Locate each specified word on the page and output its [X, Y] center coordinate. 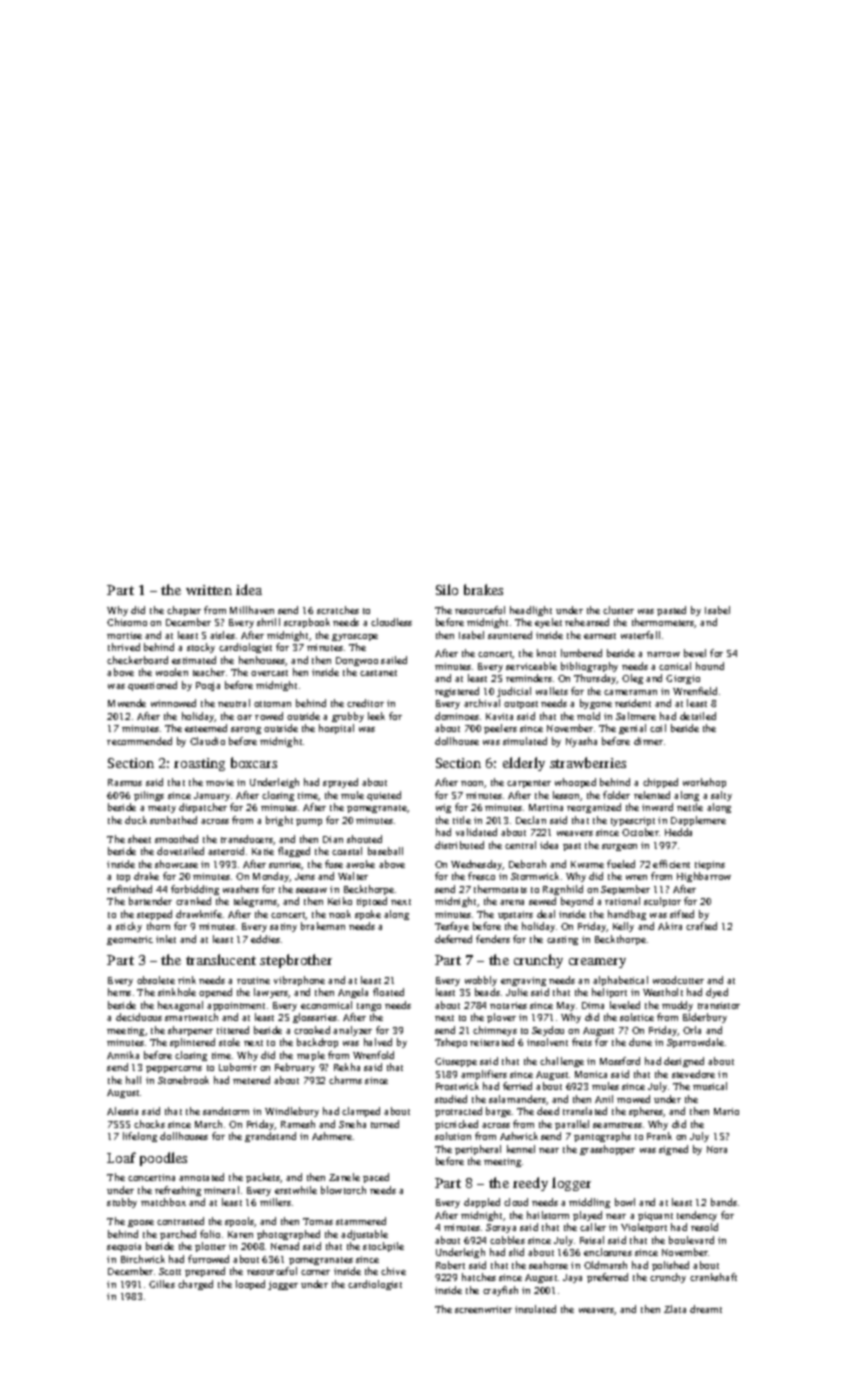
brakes [483, 589]
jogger [283, 1285]
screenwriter [483, 1309]
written [209, 590]
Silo [447, 589]
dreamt [706, 1309]
